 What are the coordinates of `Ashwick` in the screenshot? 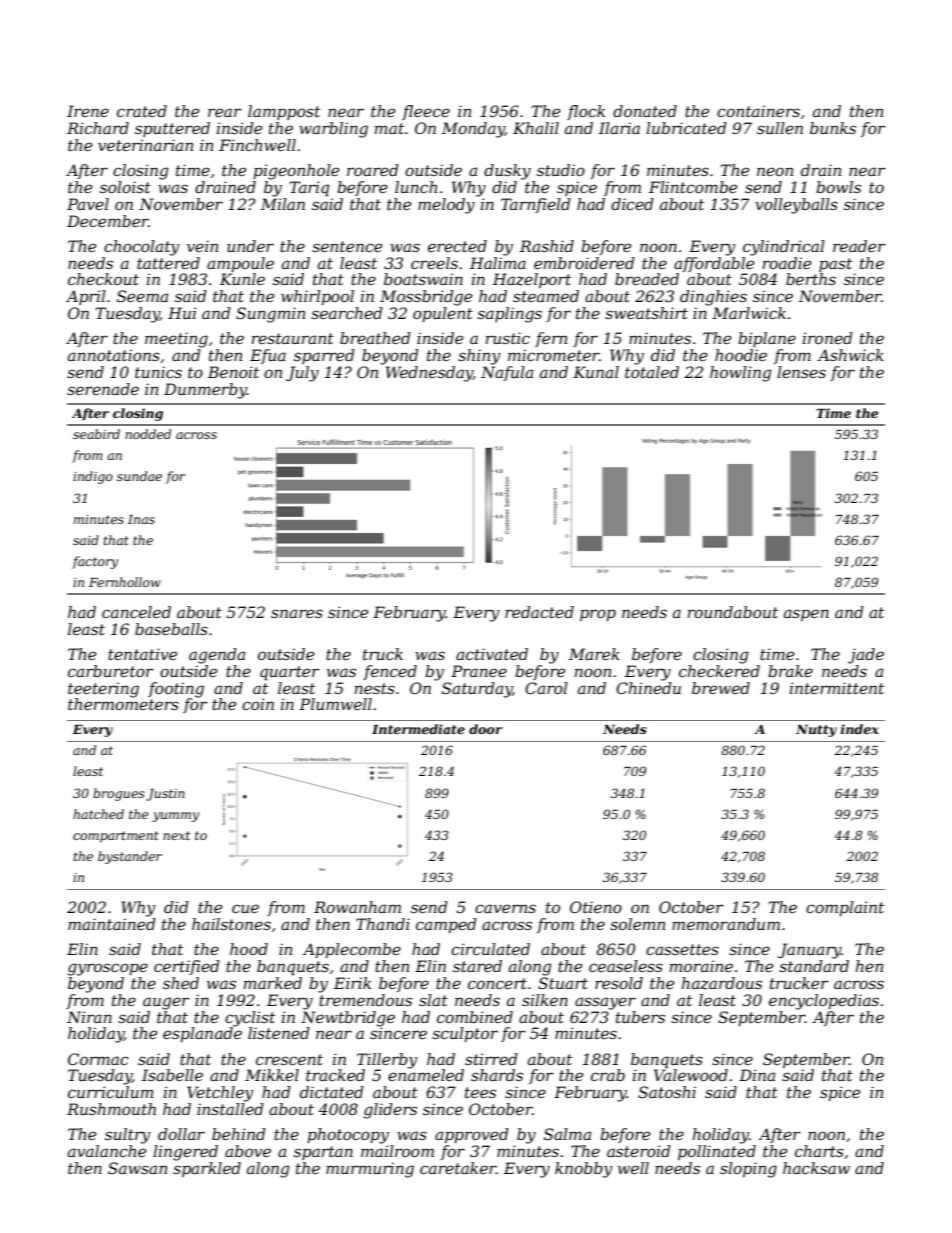 It's located at (850, 355).
